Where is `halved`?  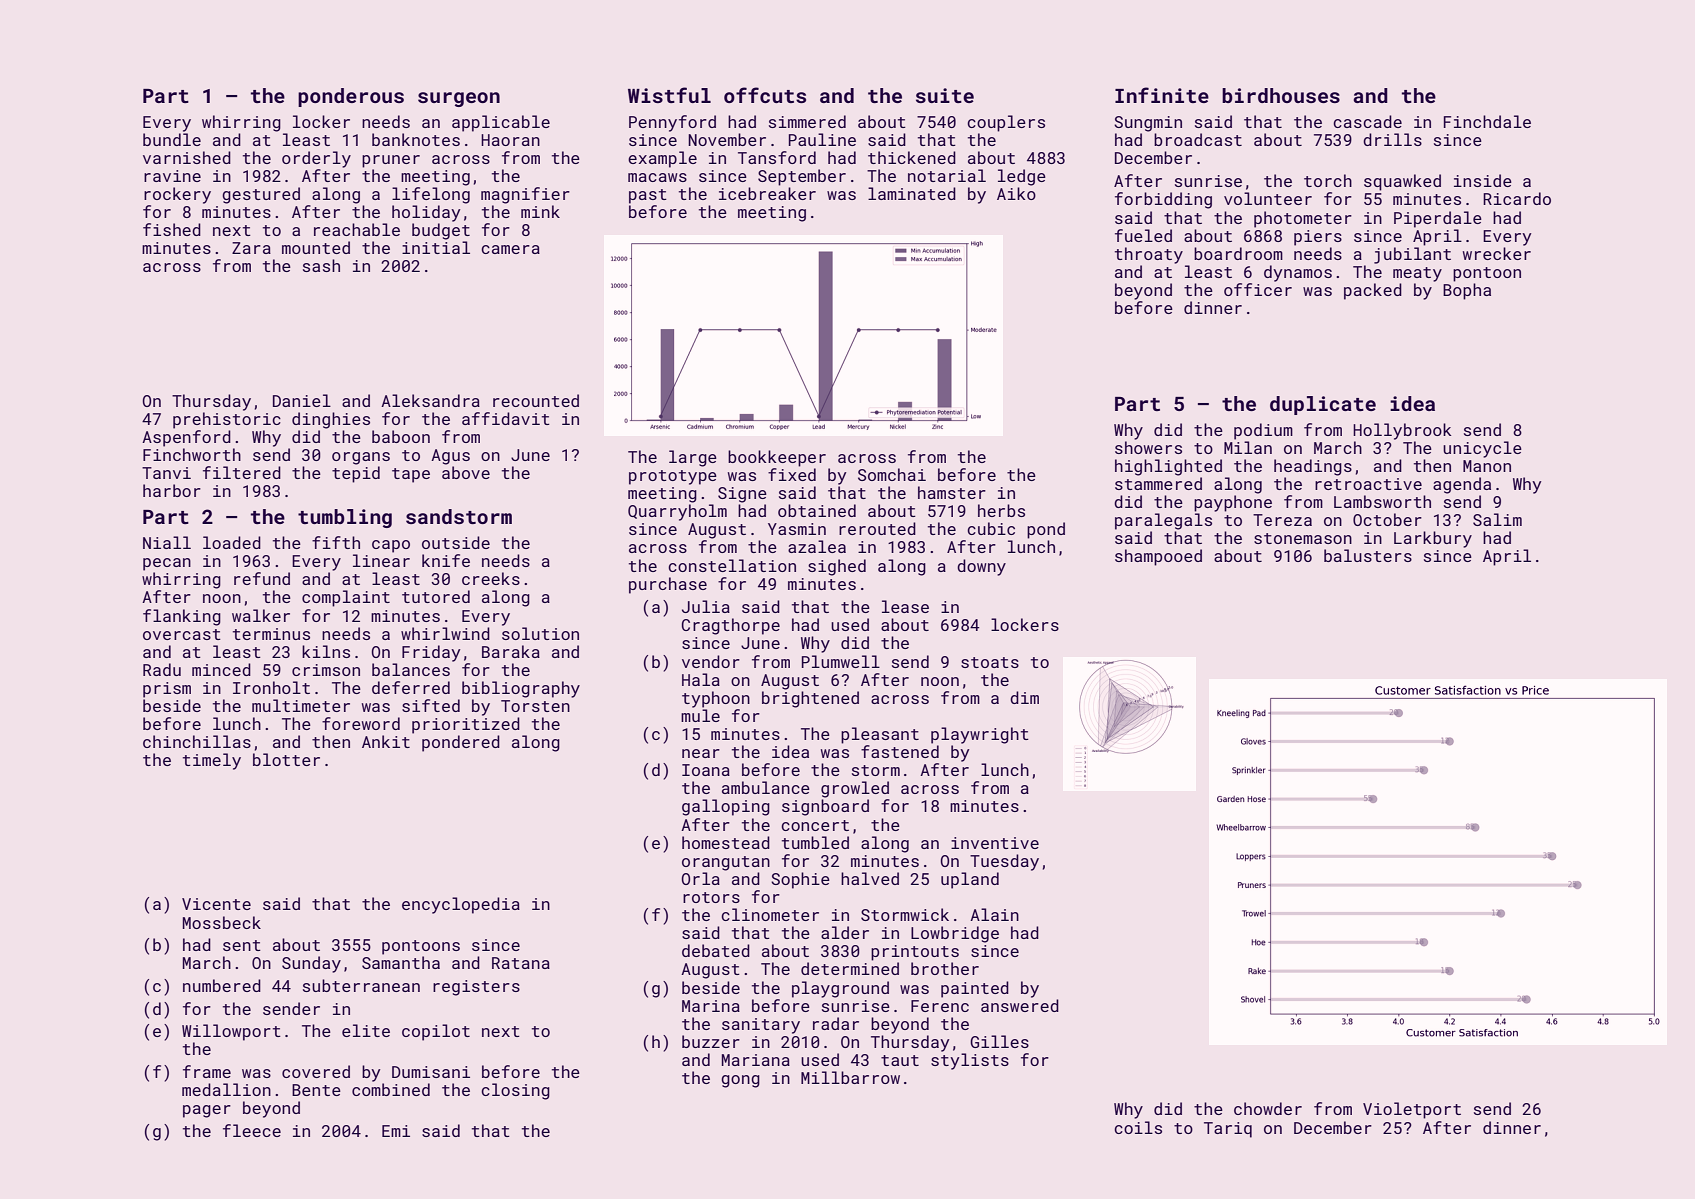
halved is located at coordinates (870, 878).
